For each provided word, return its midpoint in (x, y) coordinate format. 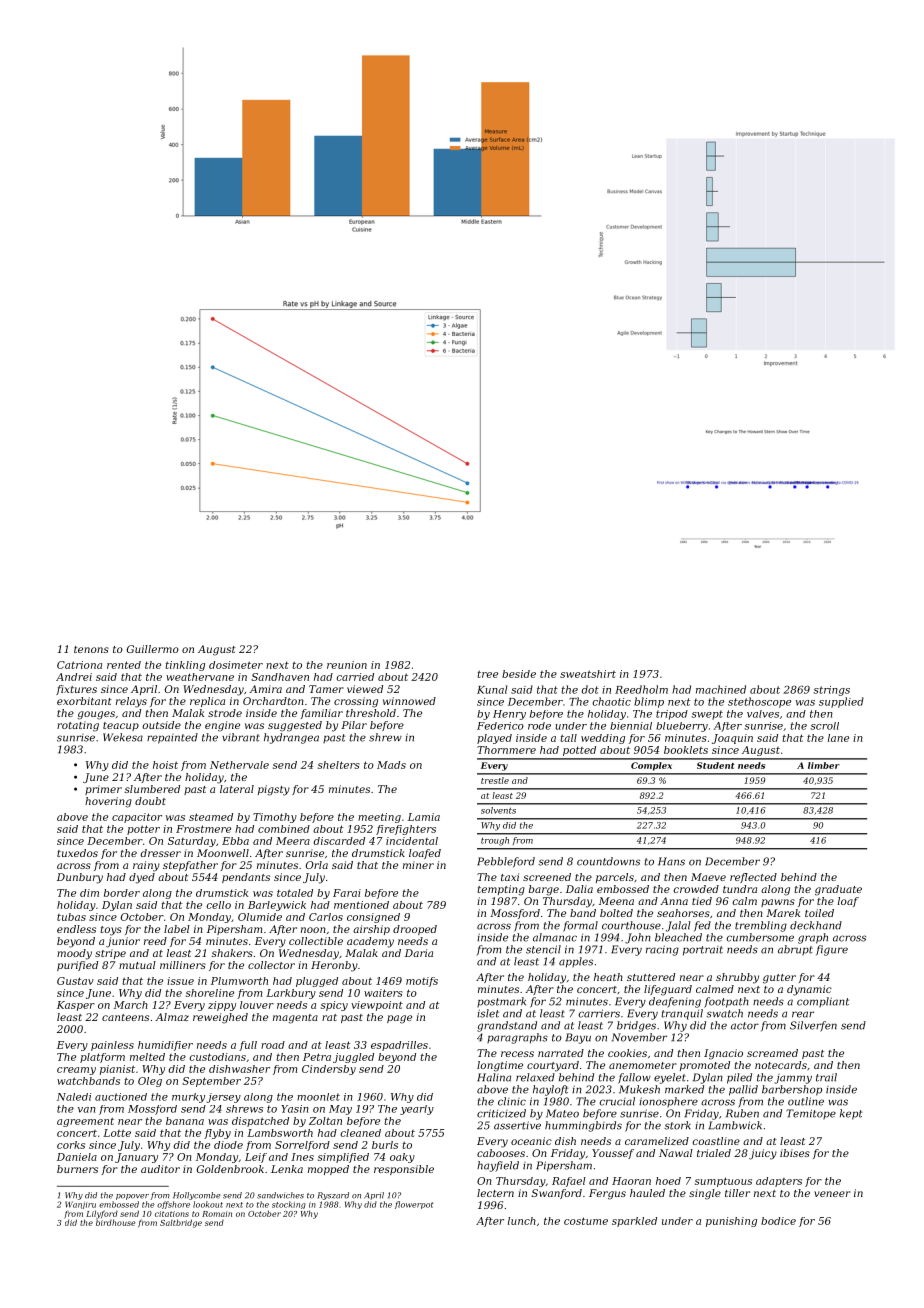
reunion (347, 665)
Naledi (74, 1097)
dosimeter (236, 665)
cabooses (501, 1153)
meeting (379, 818)
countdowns (608, 861)
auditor (160, 1169)
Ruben (742, 1113)
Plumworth (239, 981)
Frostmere (203, 829)
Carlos (326, 917)
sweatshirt (588, 674)
